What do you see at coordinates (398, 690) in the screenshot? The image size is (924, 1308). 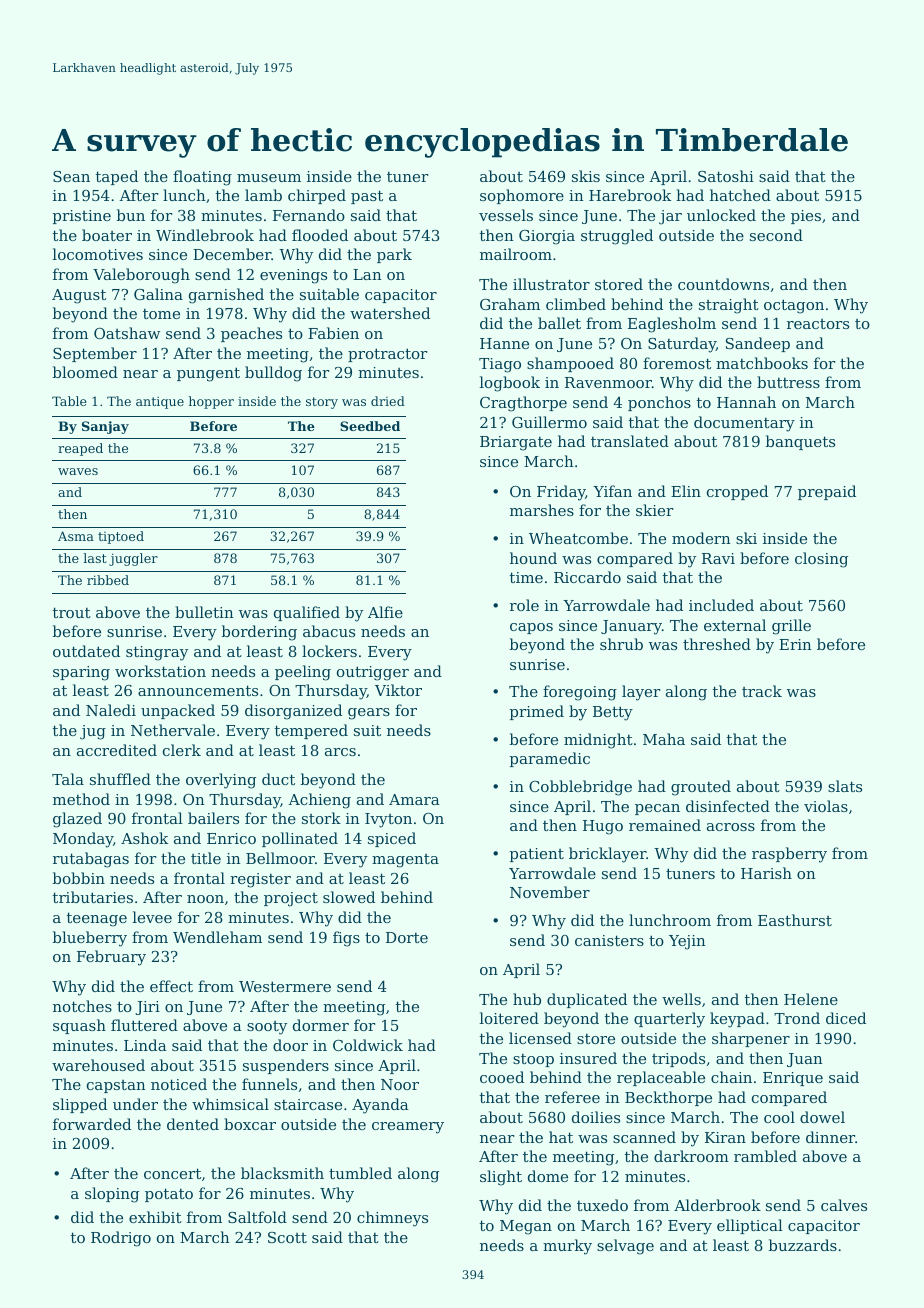 I see `Viktor` at bounding box center [398, 690].
